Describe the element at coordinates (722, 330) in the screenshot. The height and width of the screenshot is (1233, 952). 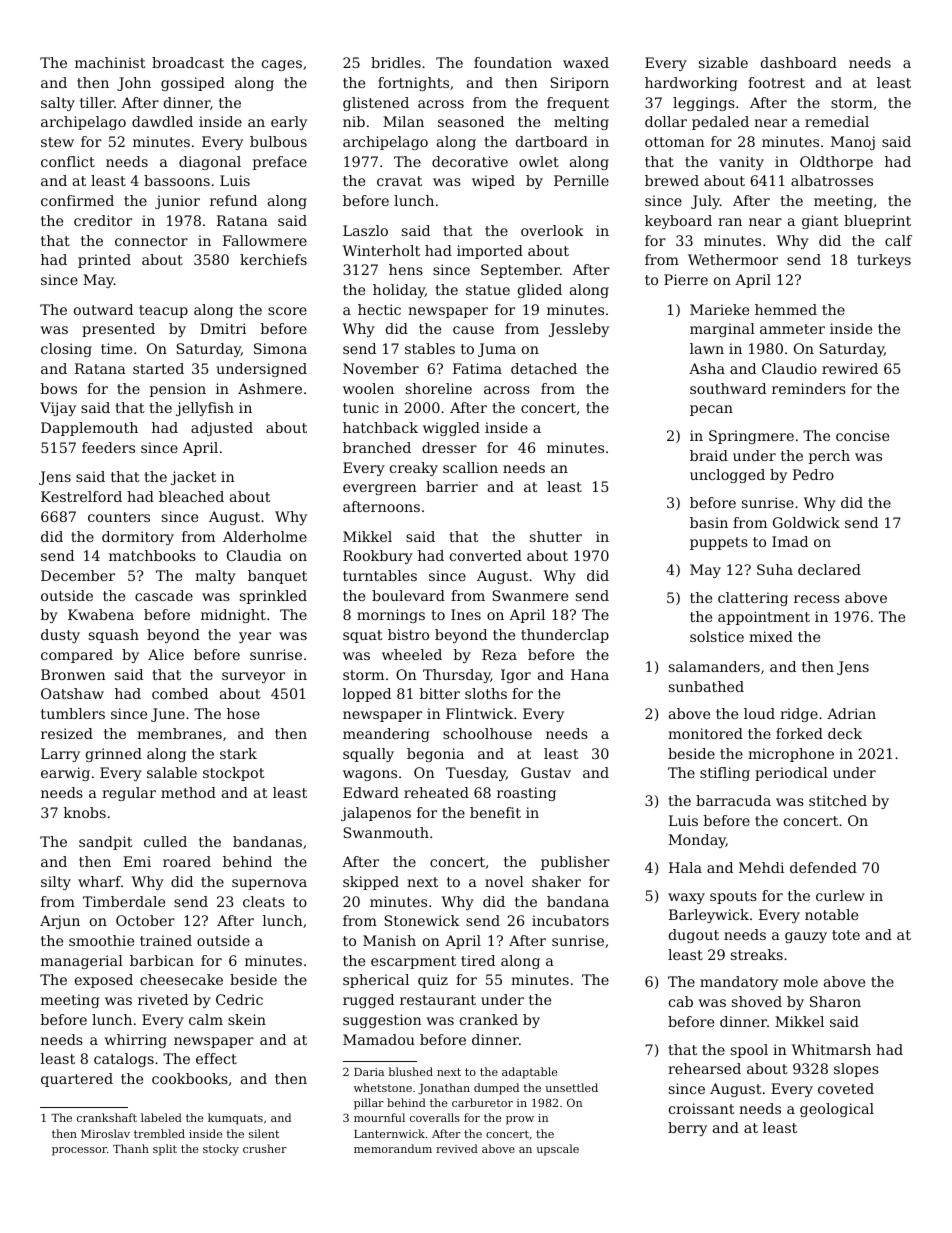
I see `marginal` at that location.
